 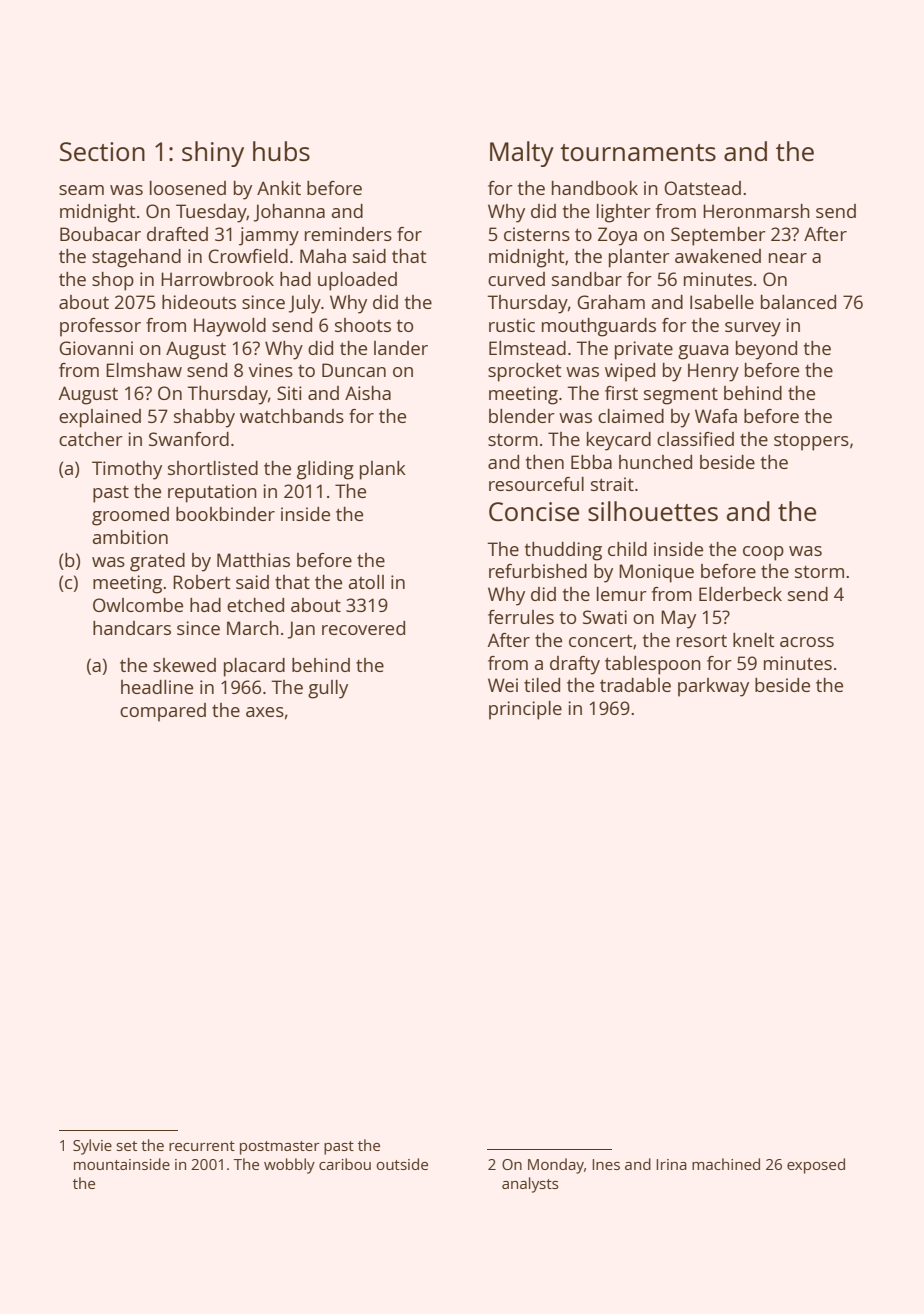 I want to click on Sylvie, so click(x=92, y=1147).
